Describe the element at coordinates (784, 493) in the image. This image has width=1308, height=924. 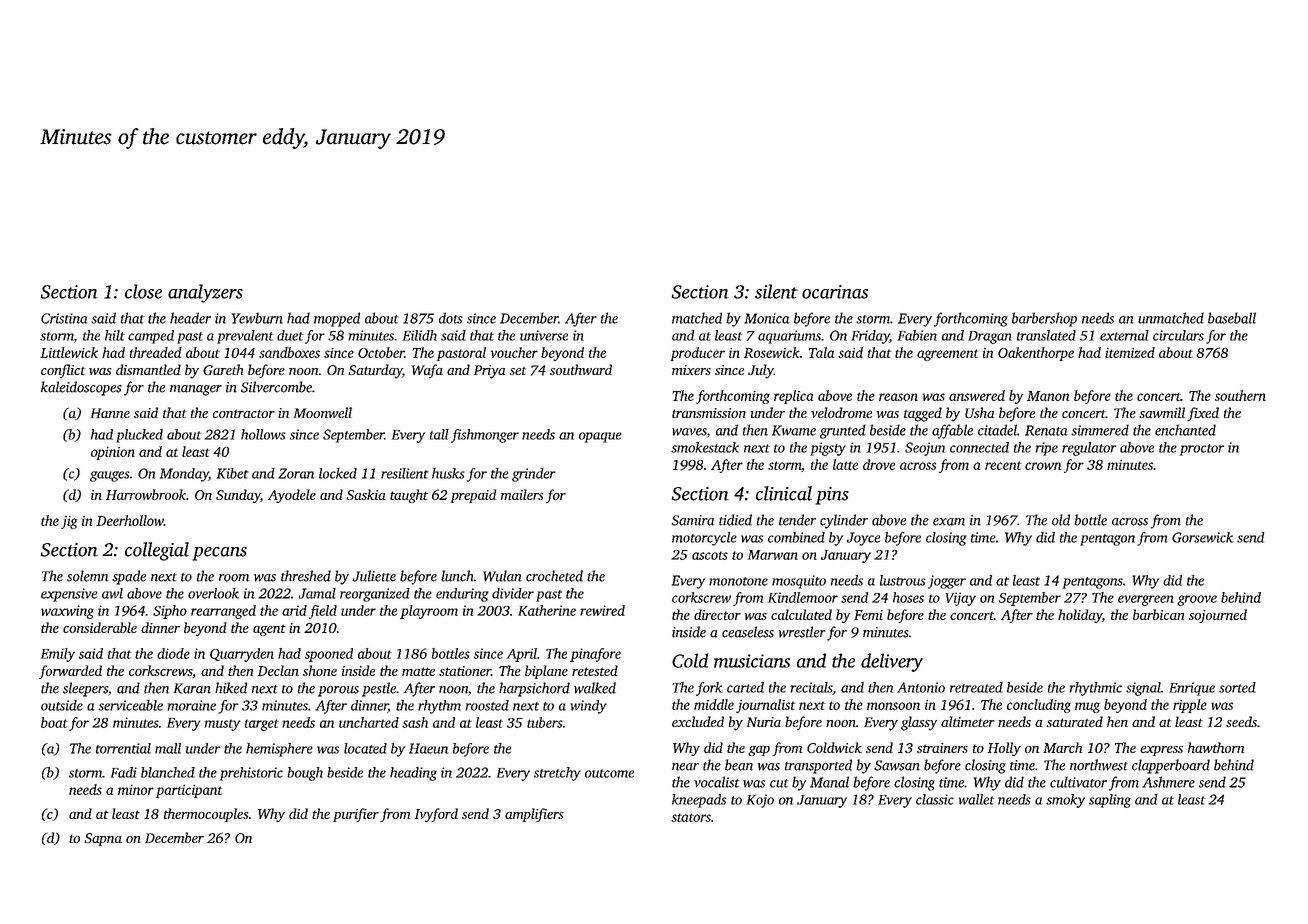
I see `clinical` at that location.
